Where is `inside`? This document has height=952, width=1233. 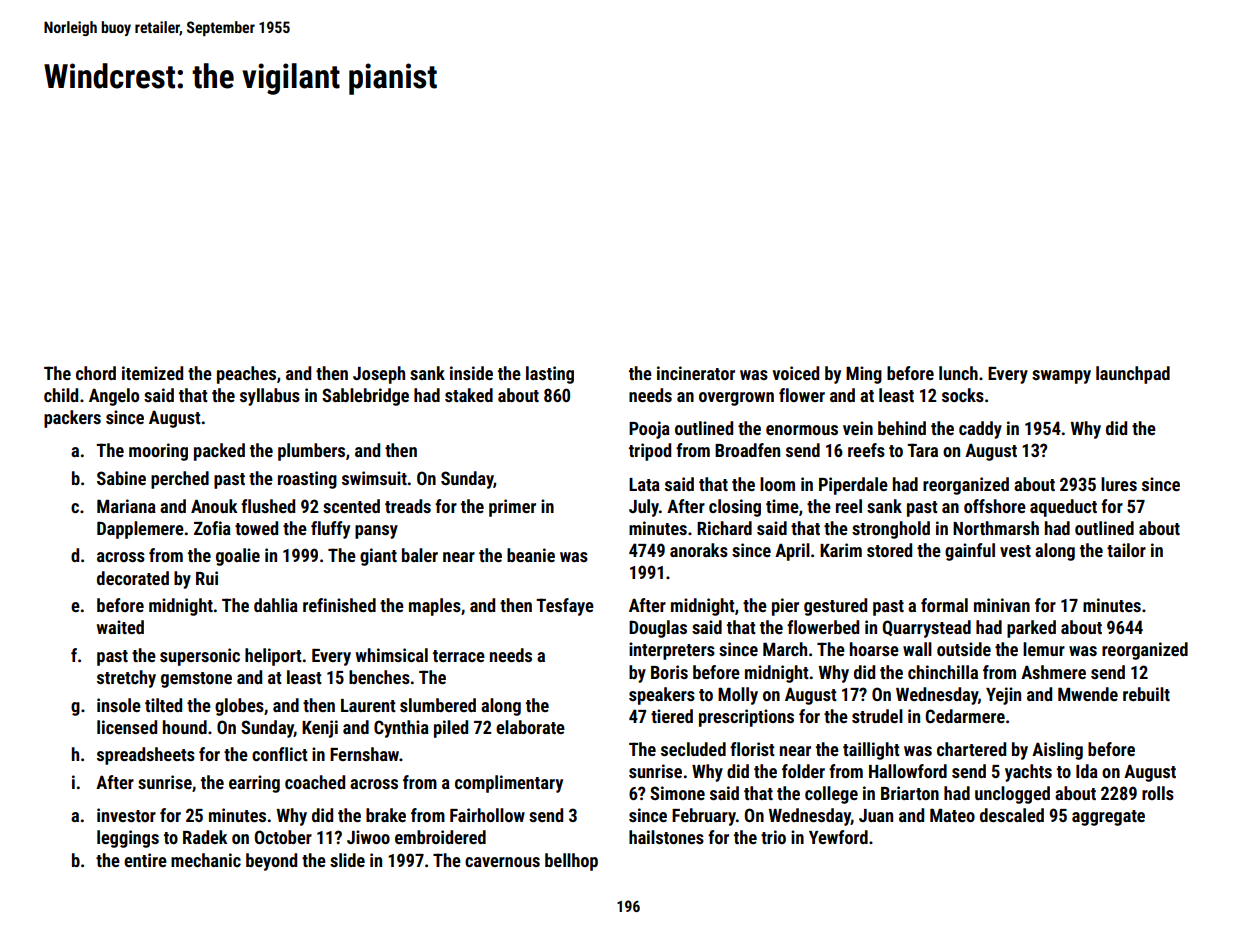
inside is located at coordinates (471, 373).
